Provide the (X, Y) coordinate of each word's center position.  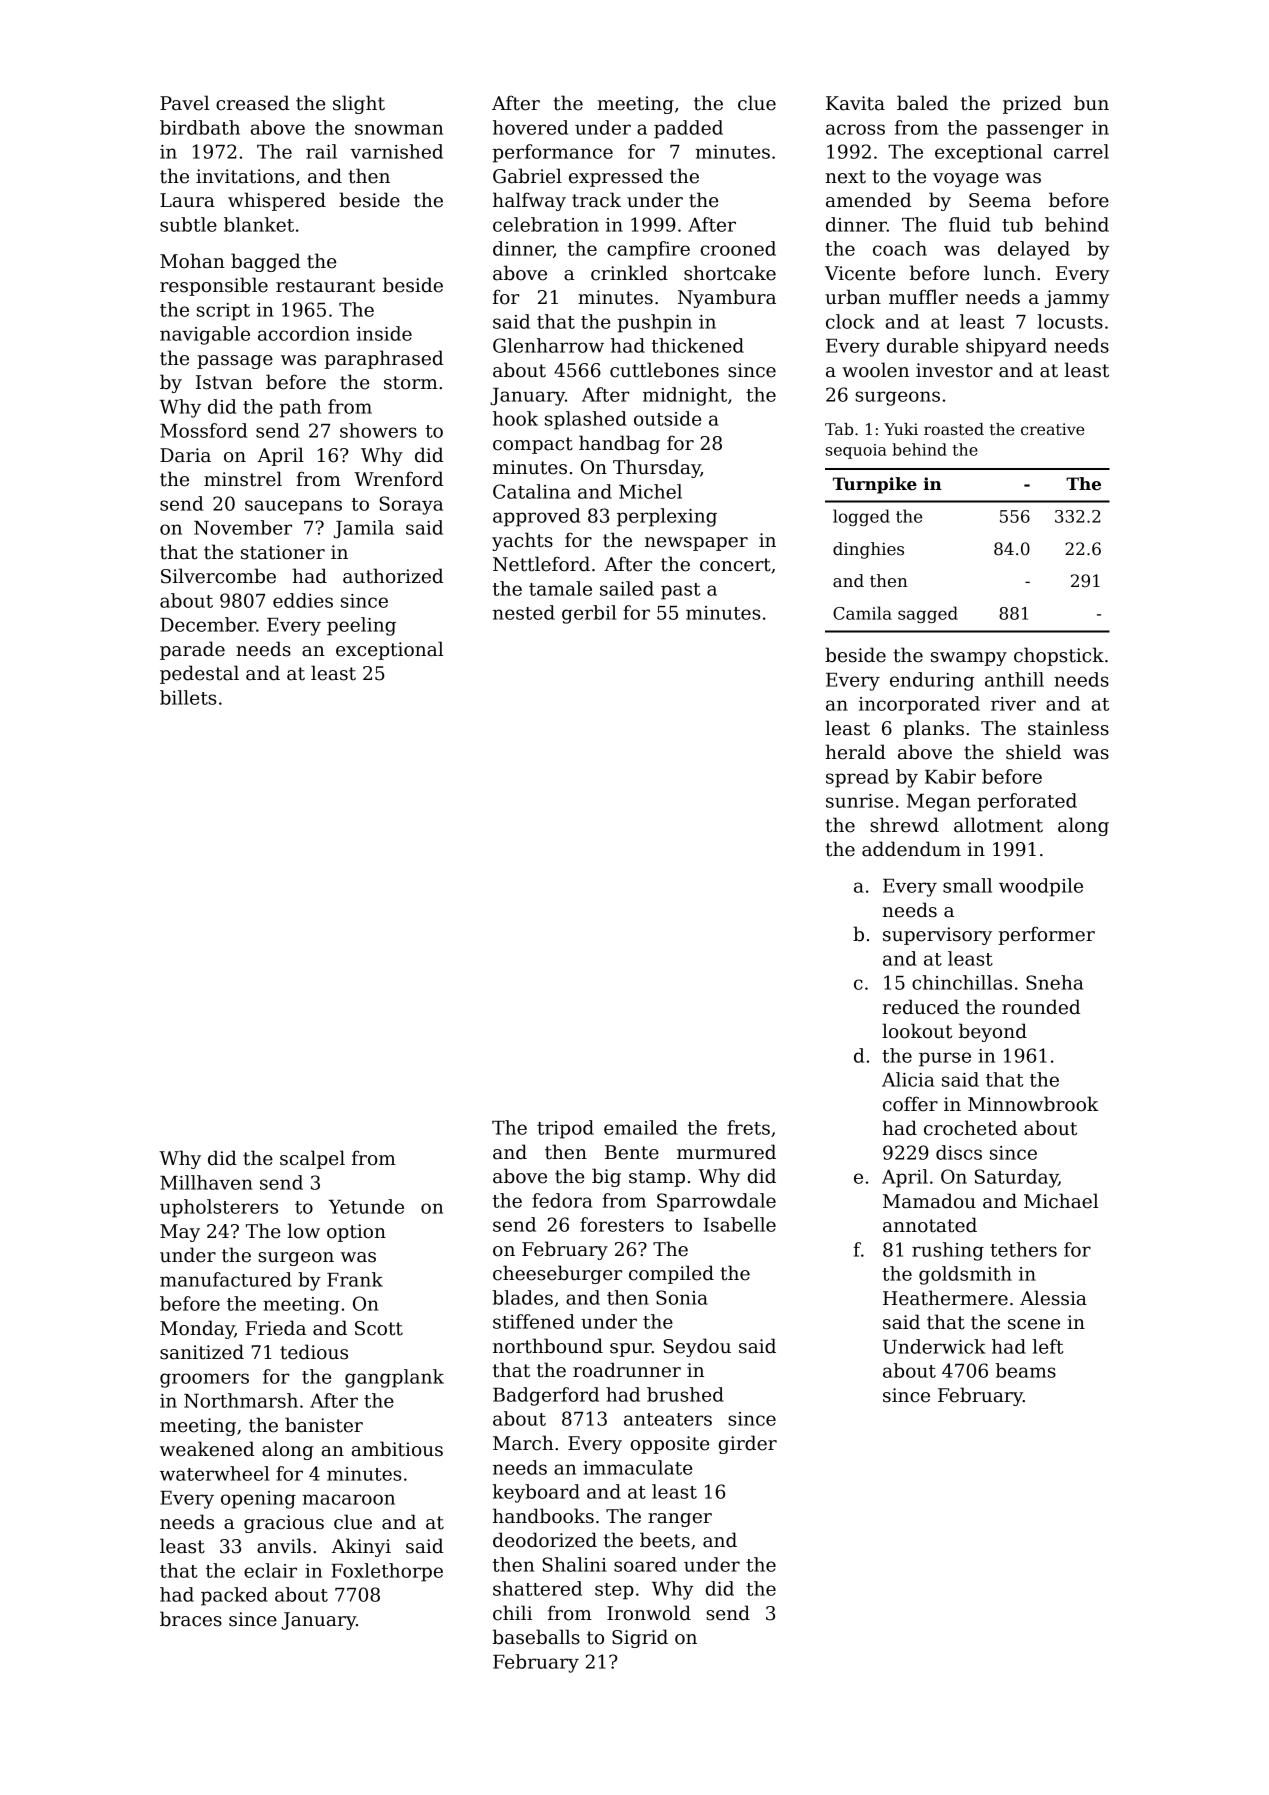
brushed (685, 1394)
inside (384, 333)
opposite (670, 1445)
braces (191, 1619)
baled (922, 103)
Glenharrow (548, 345)
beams (1026, 1370)
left (1048, 1346)
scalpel (312, 1159)
